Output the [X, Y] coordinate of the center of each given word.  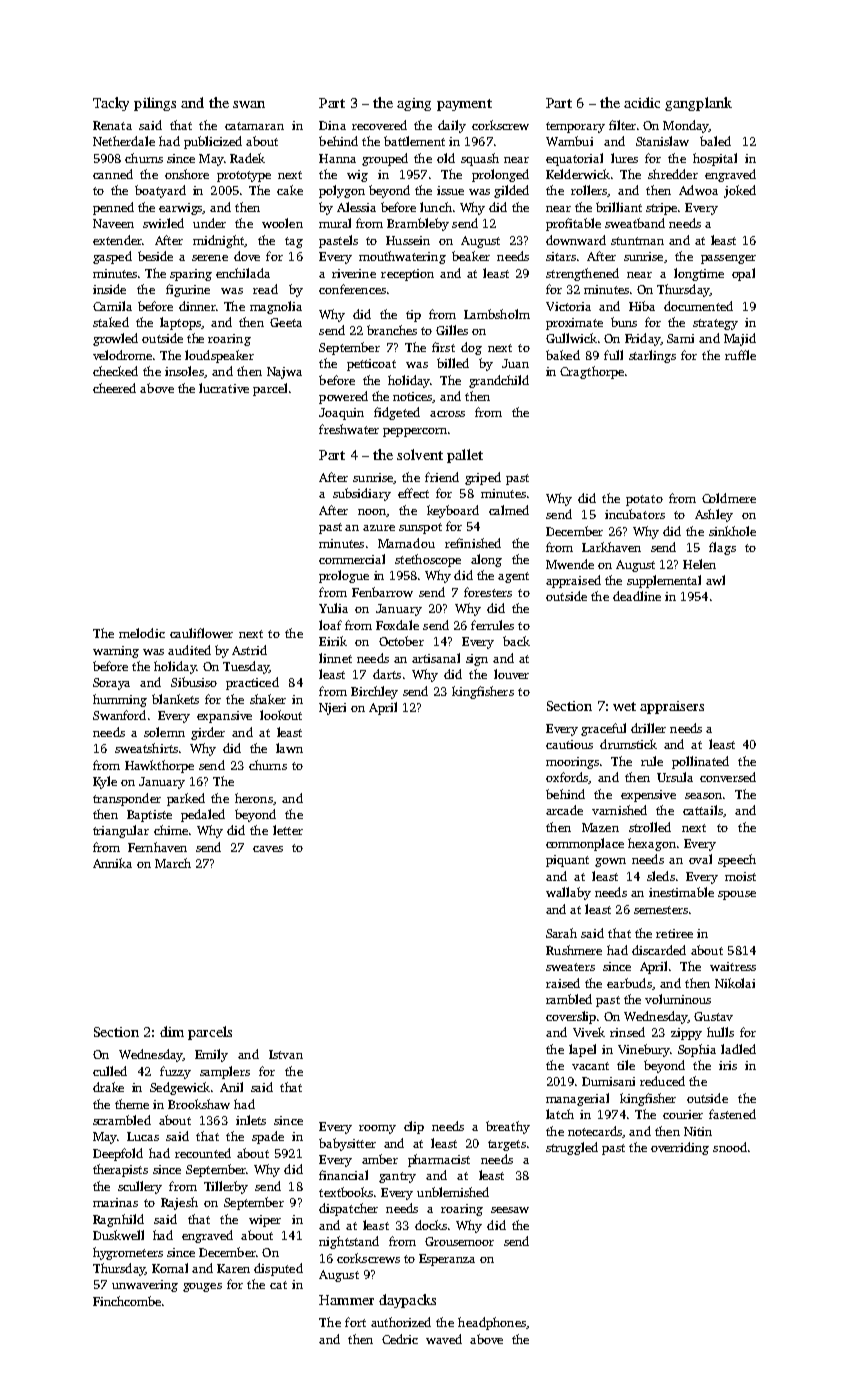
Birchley [374, 692]
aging [414, 104]
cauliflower [201, 633]
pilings [155, 104]
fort [355, 1322]
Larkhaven [611, 547]
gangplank [698, 104]
